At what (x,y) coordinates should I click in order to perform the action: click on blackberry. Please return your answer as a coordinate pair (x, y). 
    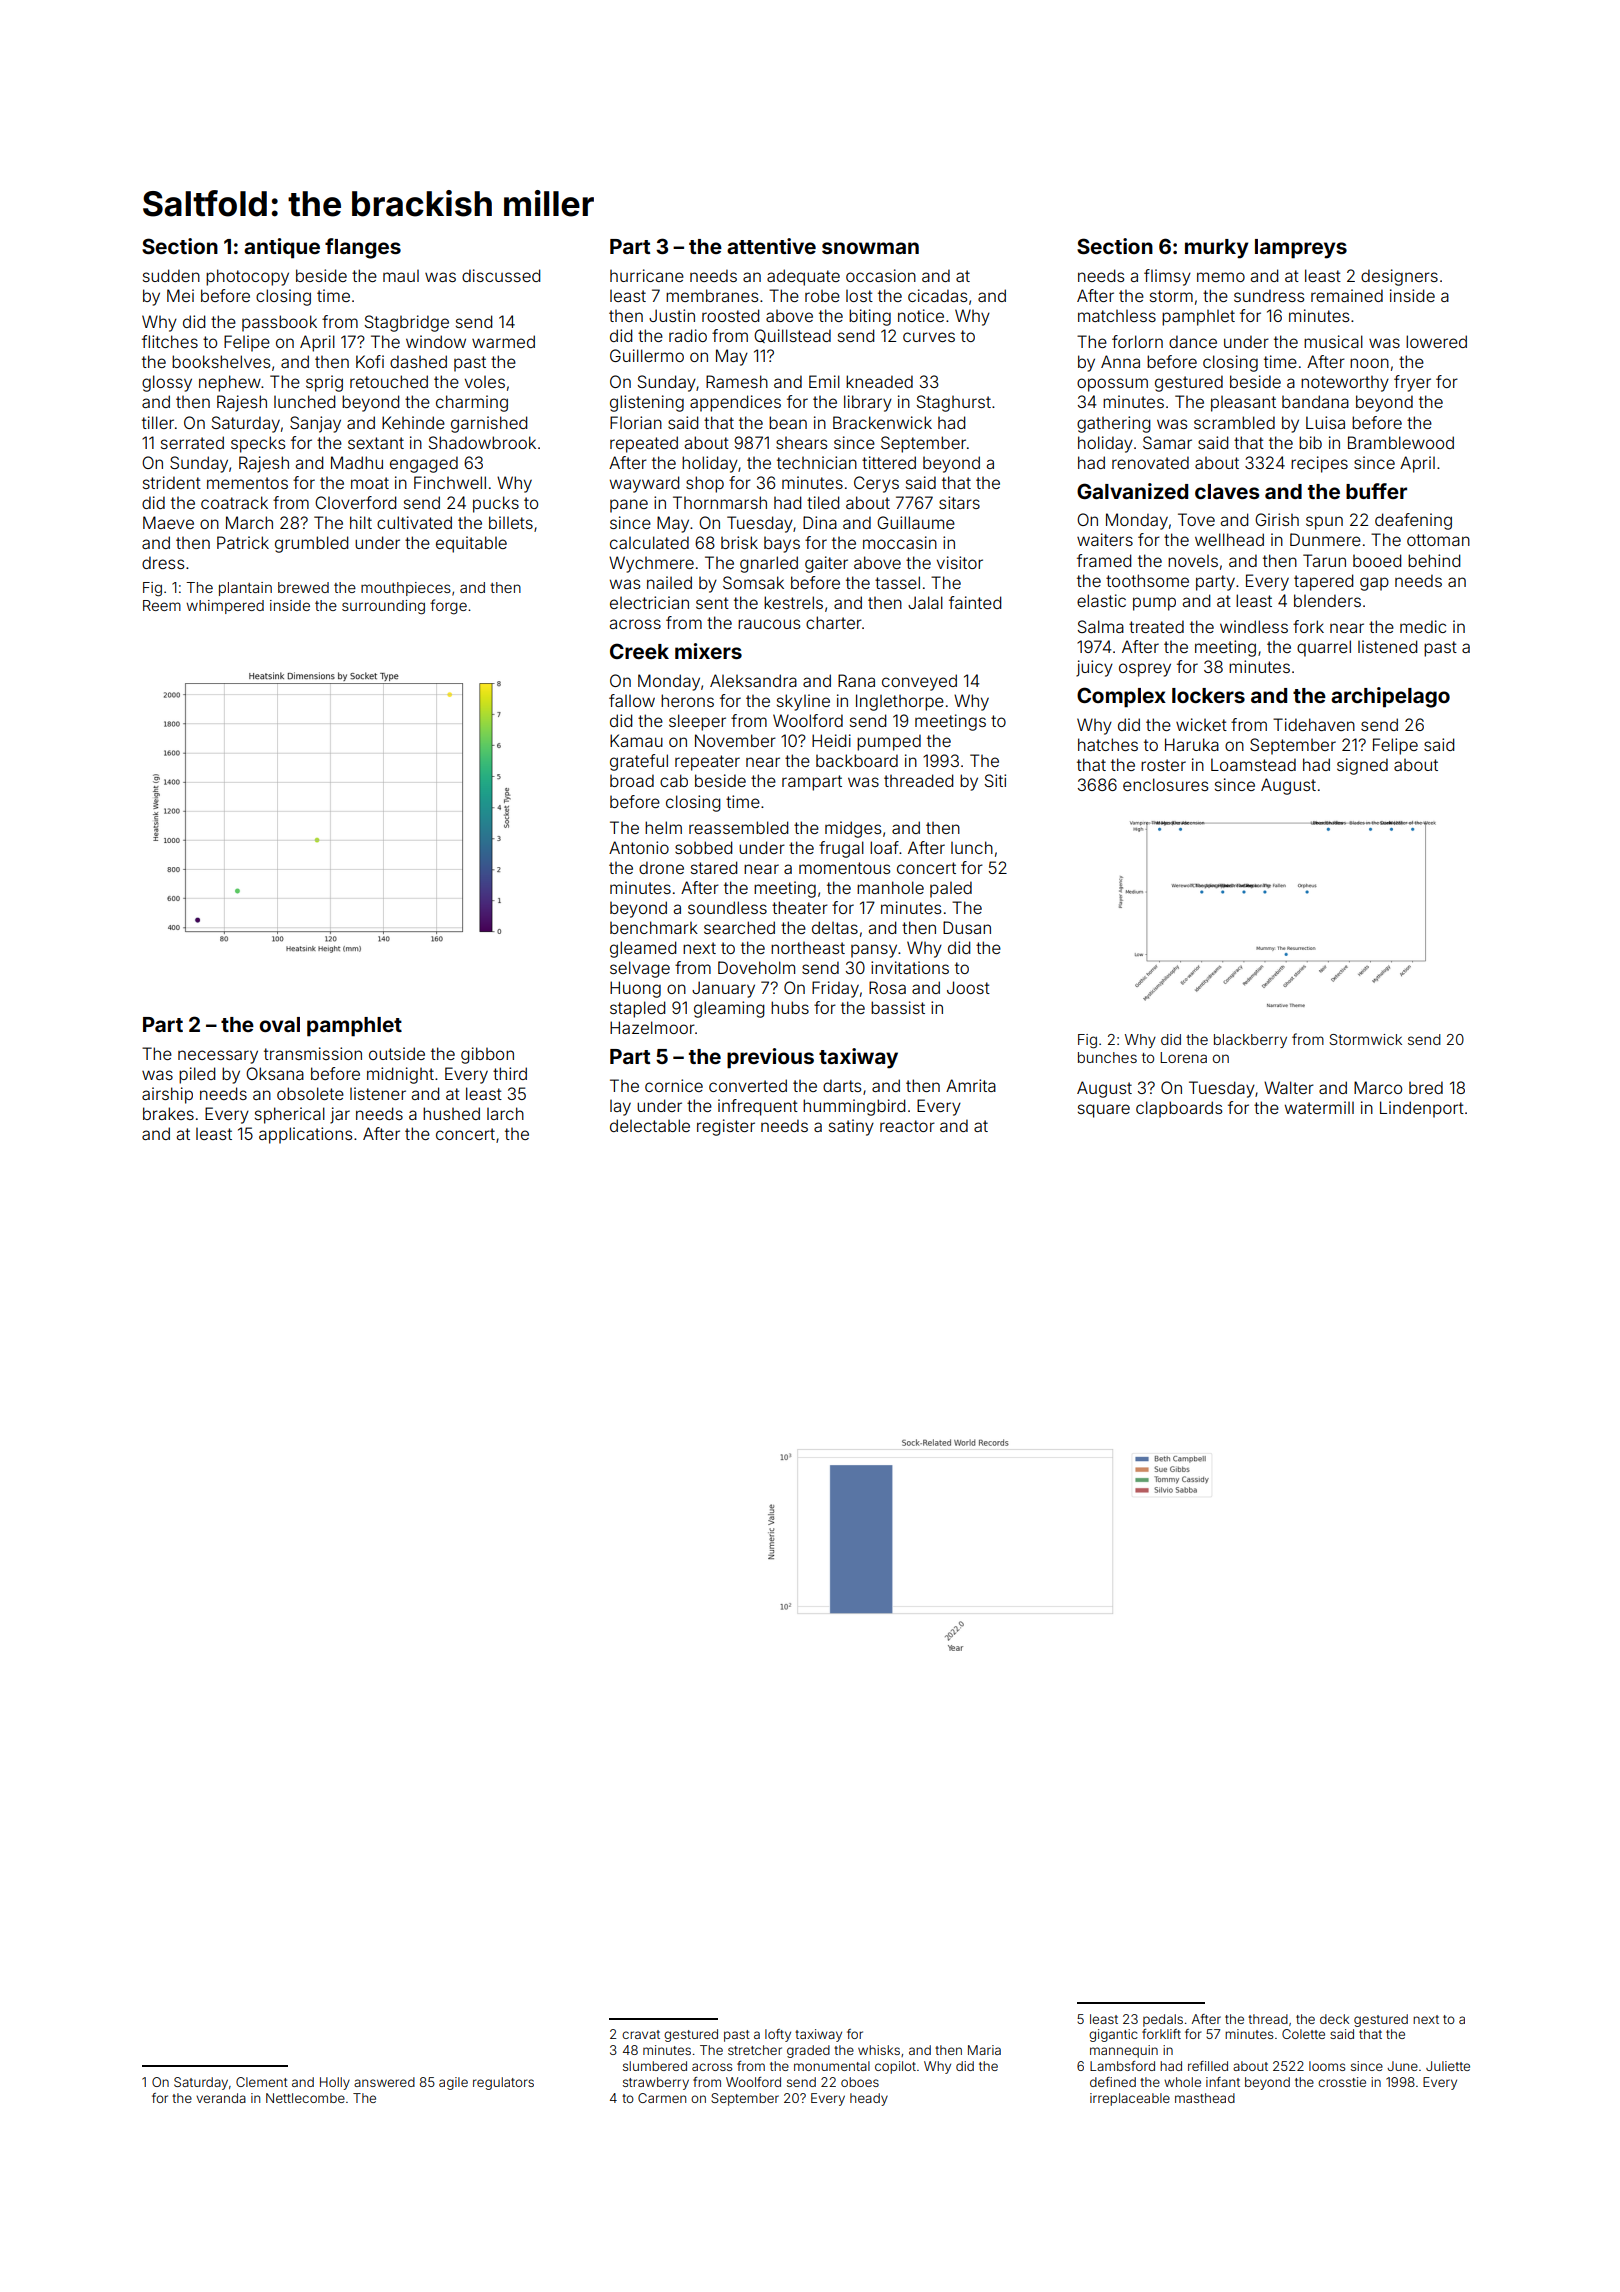
    Looking at the image, I should click on (1250, 1041).
